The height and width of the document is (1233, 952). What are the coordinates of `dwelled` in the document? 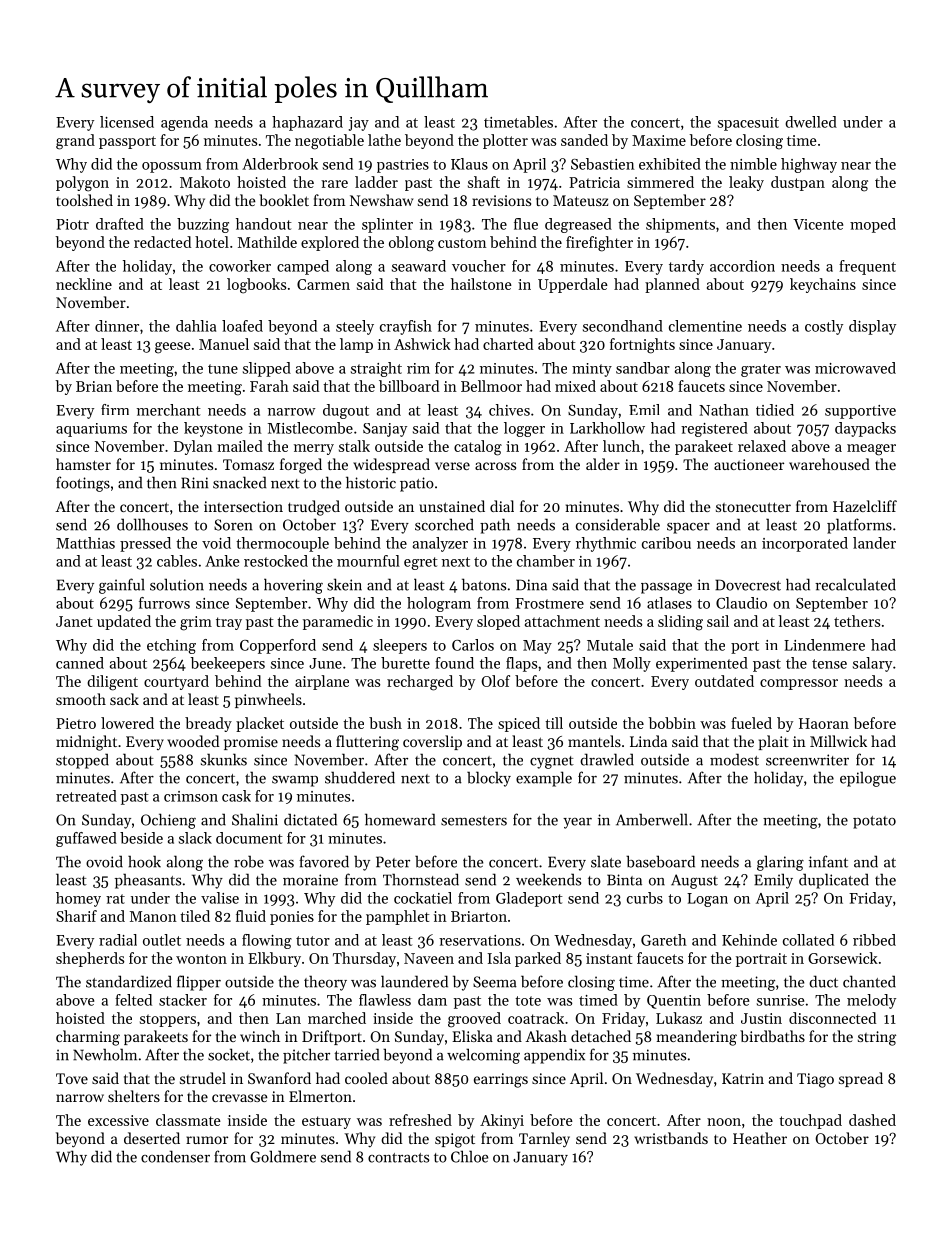 It's located at (811, 122).
